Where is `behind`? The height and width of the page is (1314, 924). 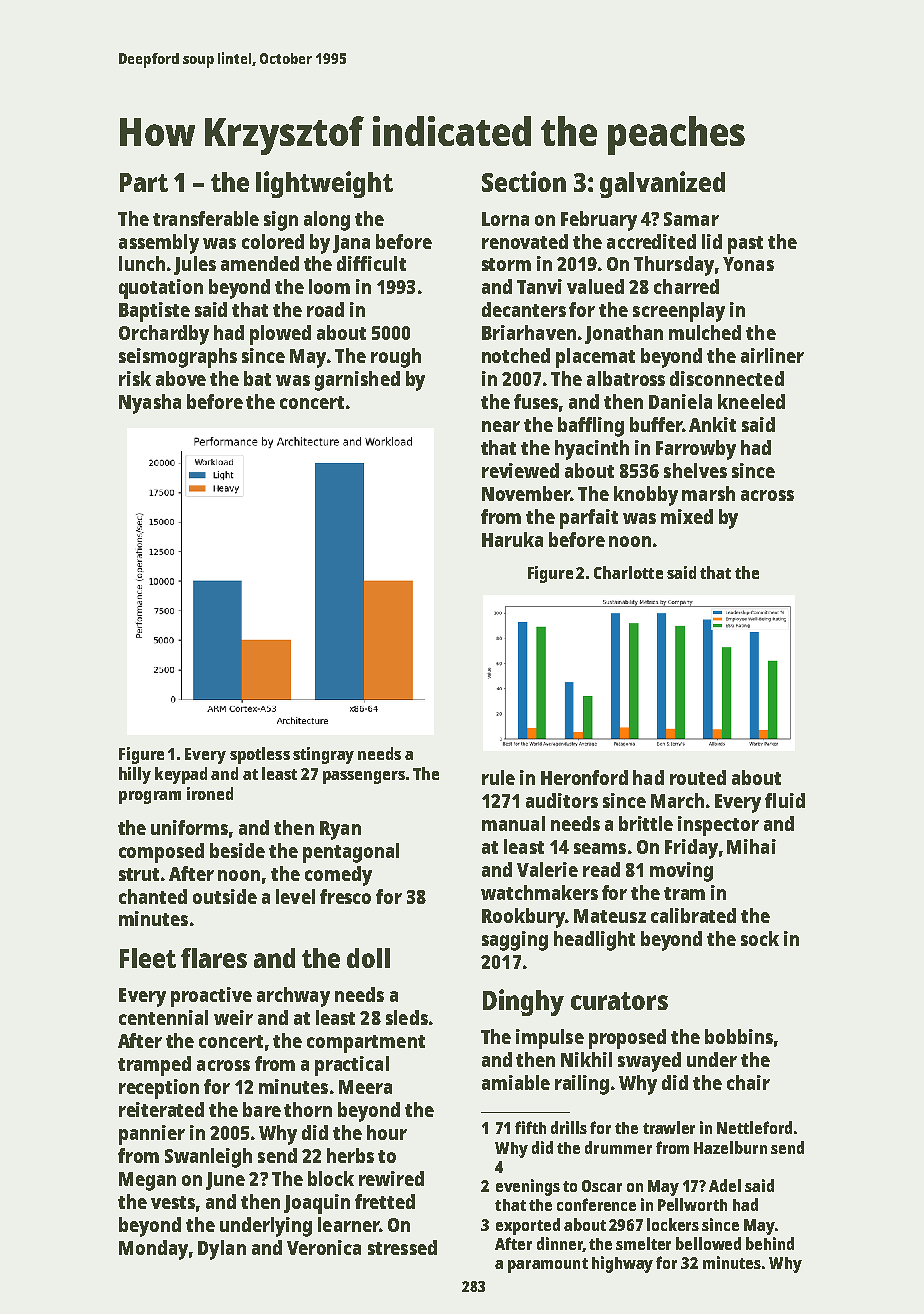
behind is located at coordinates (770, 1243).
